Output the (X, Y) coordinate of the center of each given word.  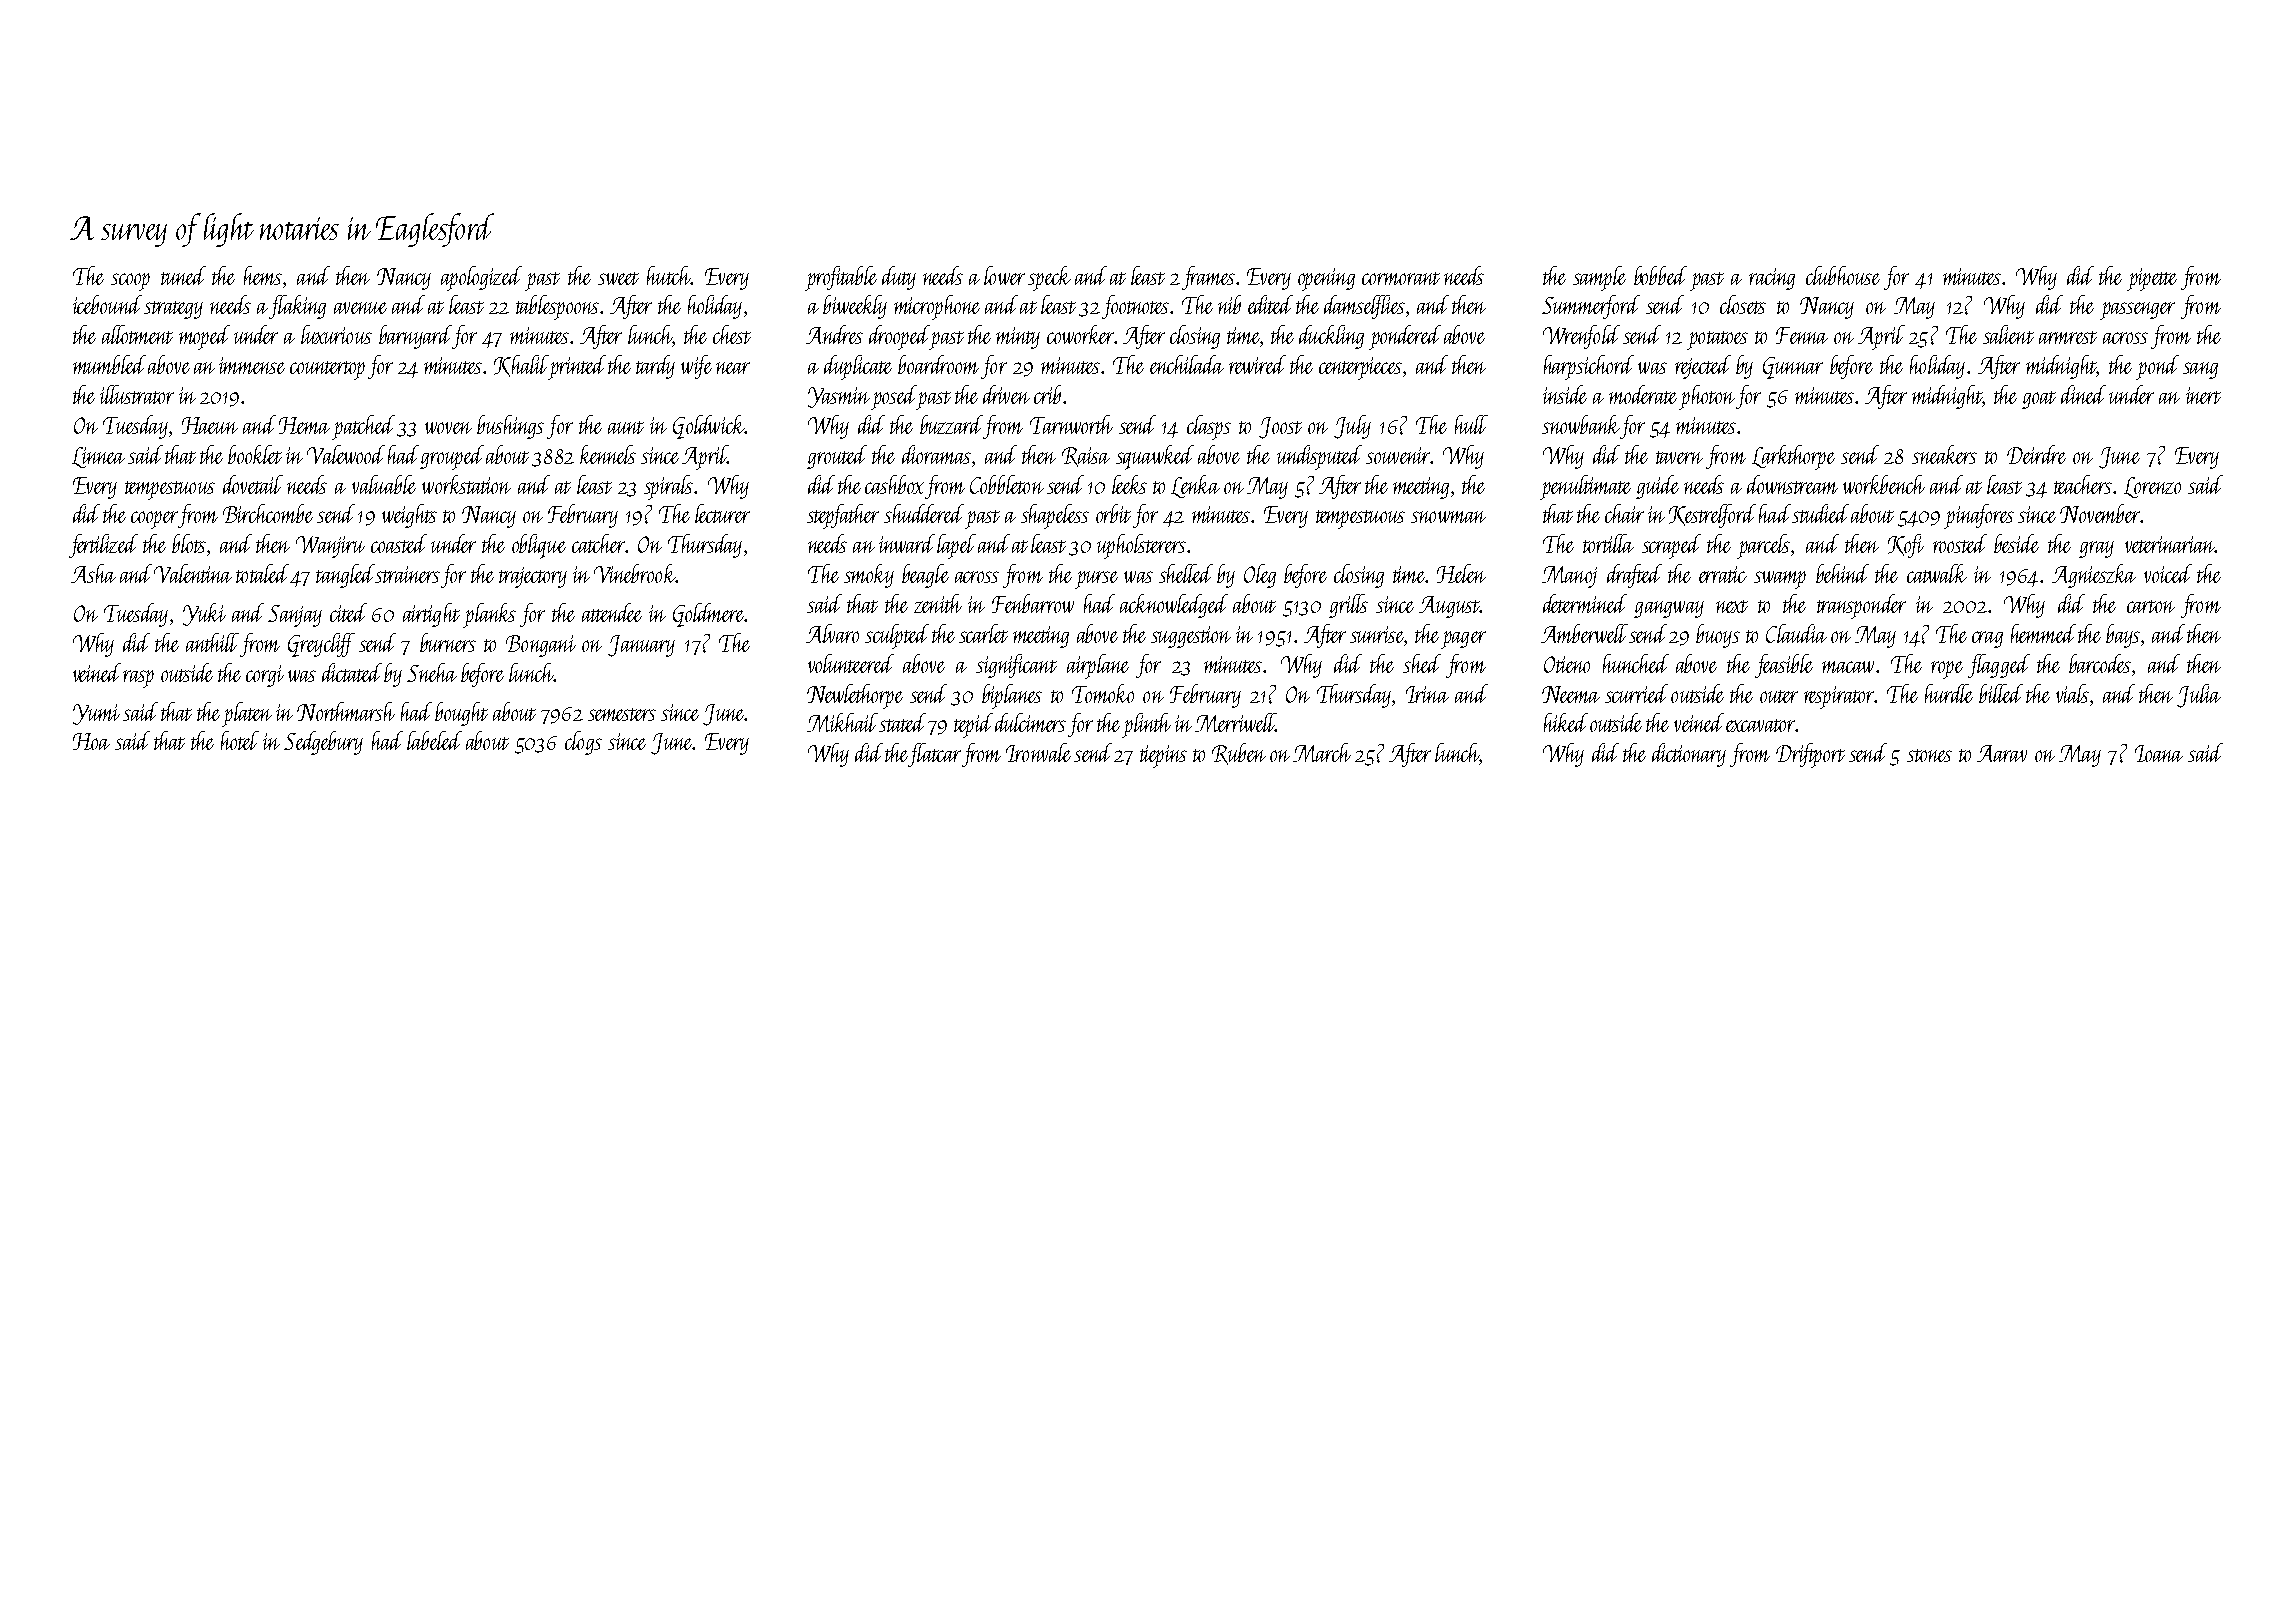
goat (2039, 400)
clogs (583, 743)
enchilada (1187, 364)
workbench (1884, 484)
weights (409, 516)
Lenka (1195, 486)
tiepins (1163, 756)
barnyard (415, 337)
